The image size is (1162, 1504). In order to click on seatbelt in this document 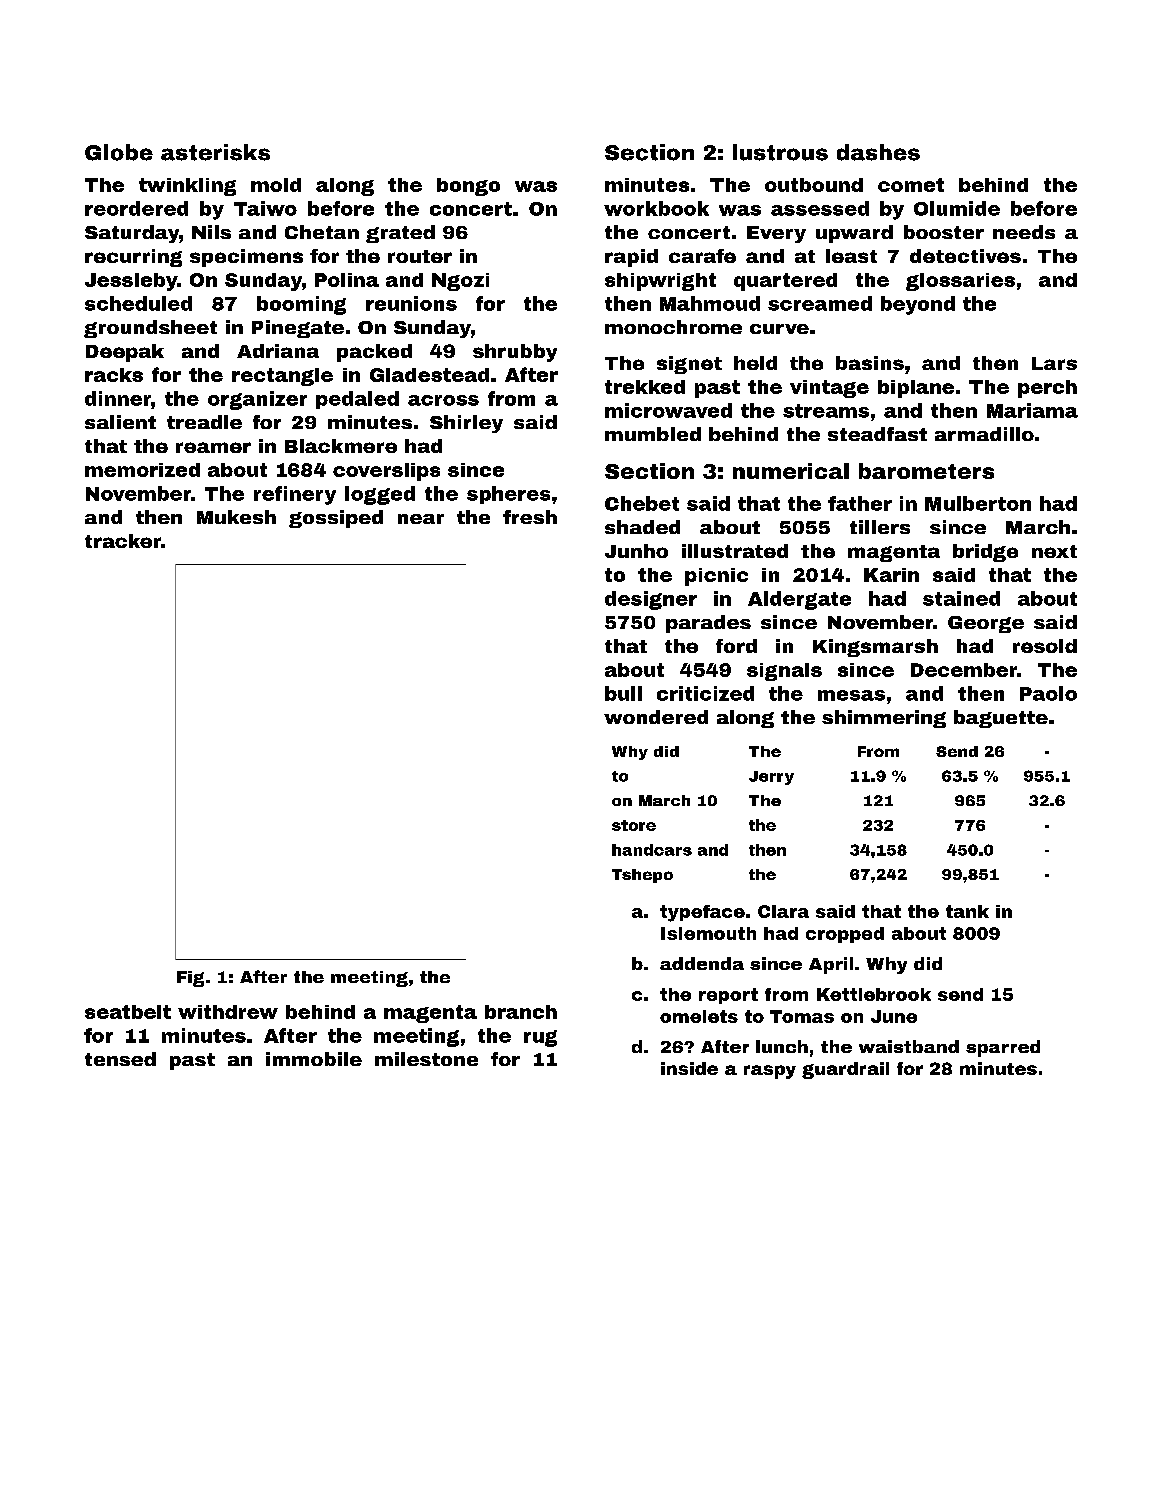, I will do `click(128, 1012)`.
